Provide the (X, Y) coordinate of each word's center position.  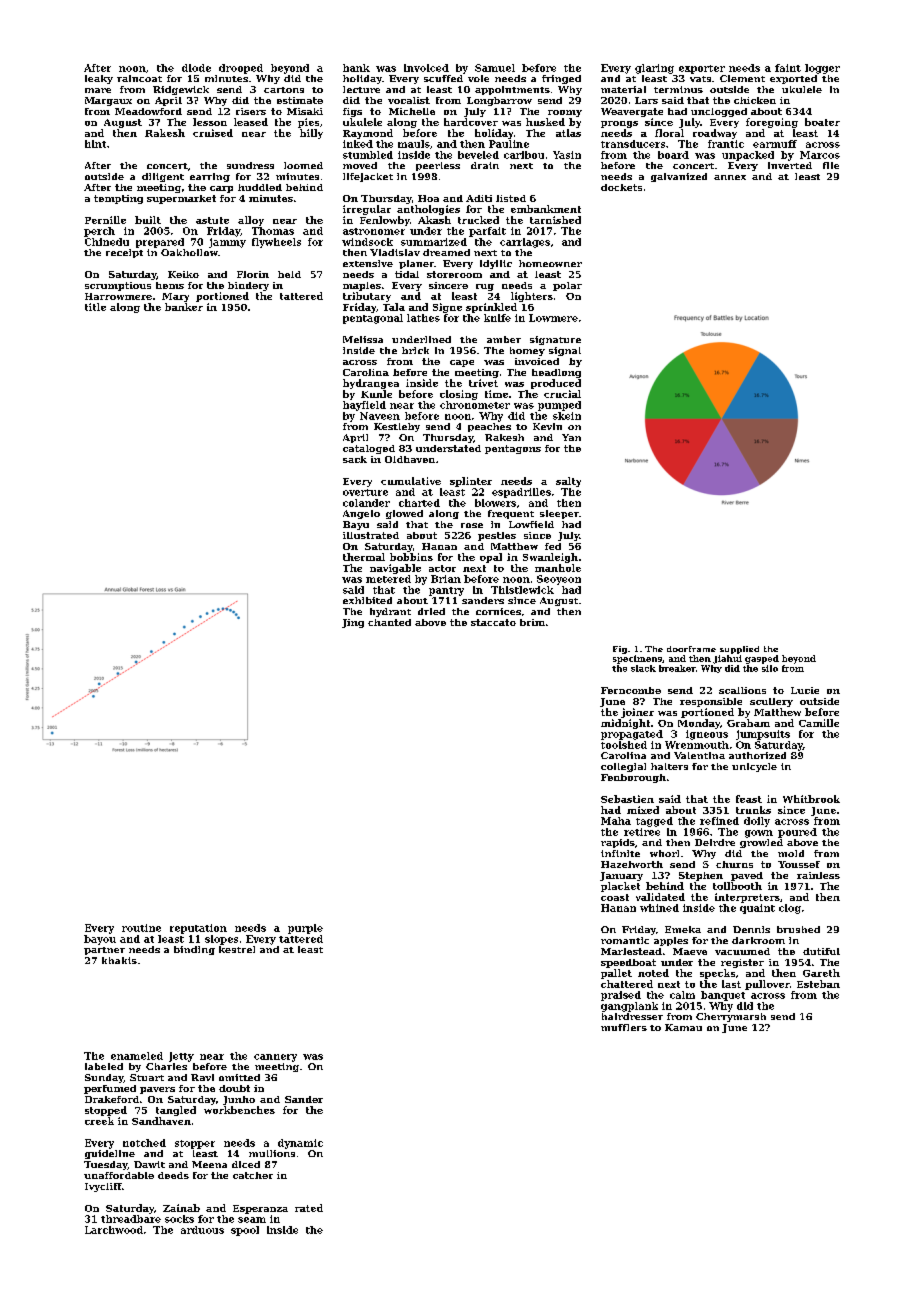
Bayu (356, 525)
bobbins (411, 557)
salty (568, 482)
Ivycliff (103, 1187)
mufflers (624, 1027)
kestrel (237, 949)
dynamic (300, 1144)
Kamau (683, 1027)
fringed (561, 79)
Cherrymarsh (731, 1017)
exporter (702, 69)
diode (196, 68)
